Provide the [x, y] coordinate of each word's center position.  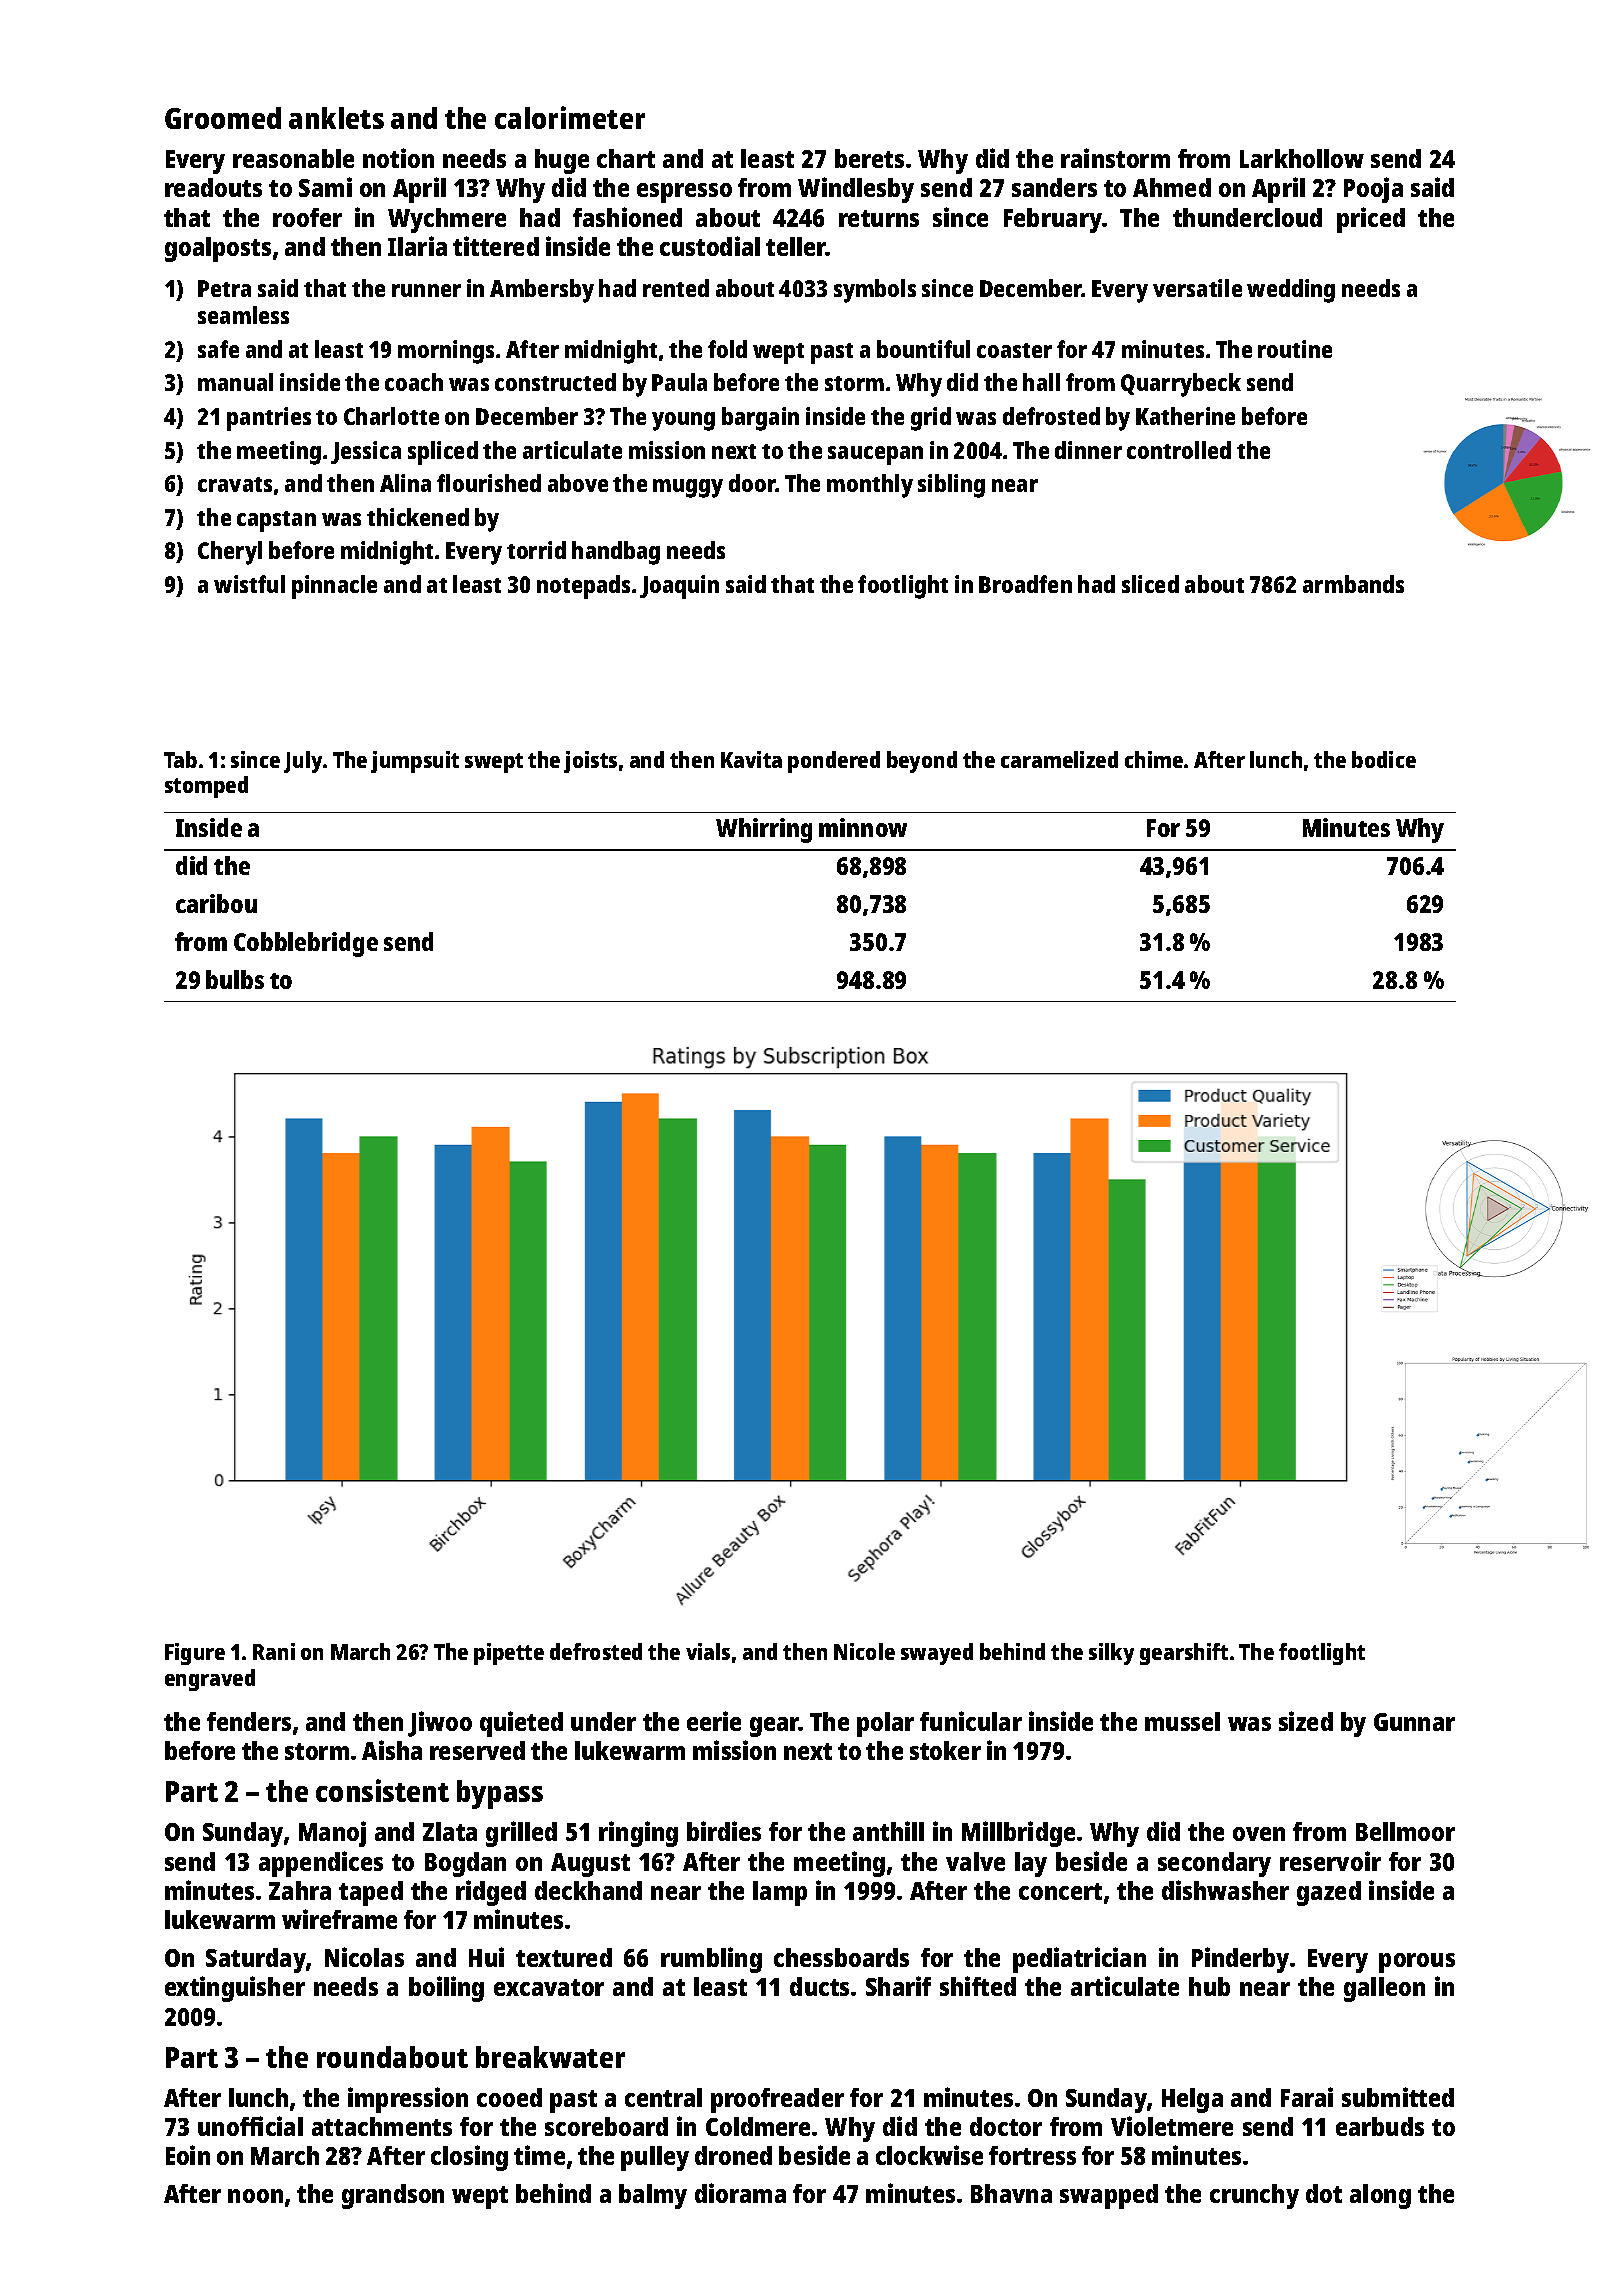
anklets [336, 118]
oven [1259, 1834]
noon [255, 2196]
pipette [509, 1654]
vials [708, 1651]
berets [869, 158]
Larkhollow [1302, 158]
